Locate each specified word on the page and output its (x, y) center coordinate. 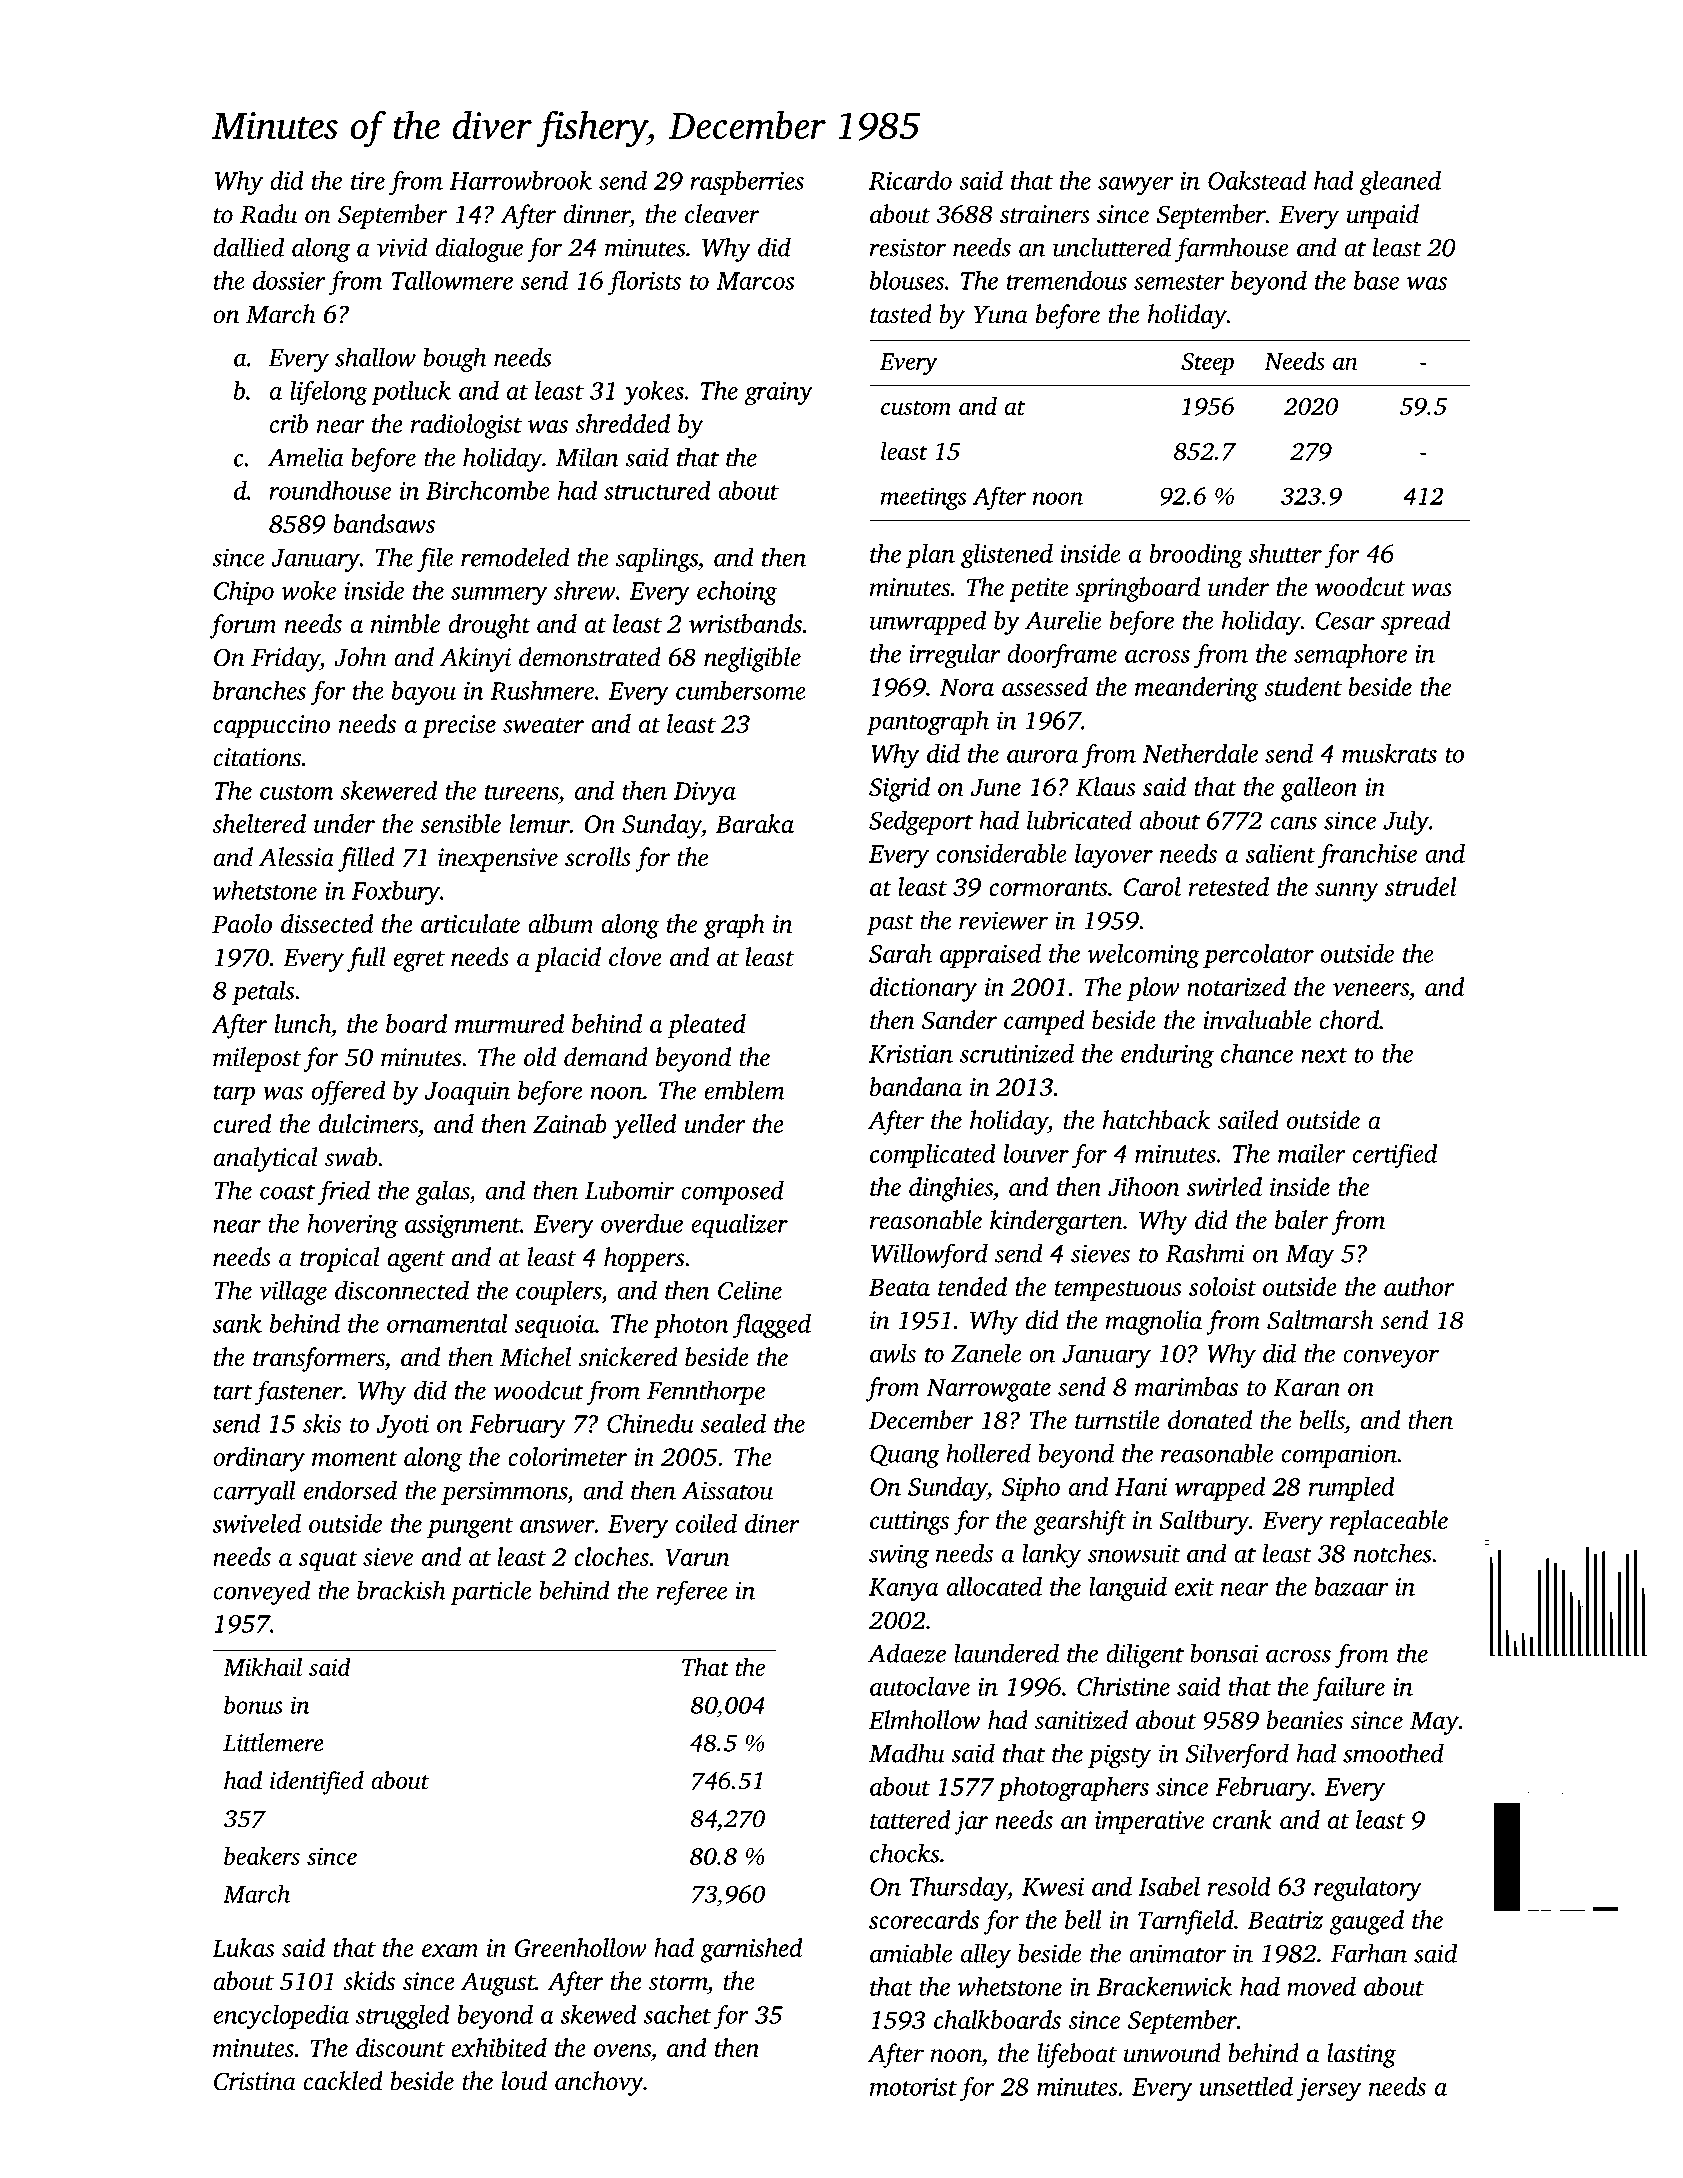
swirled (1224, 1186)
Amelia (305, 457)
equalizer (739, 1226)
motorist (913, 2087)
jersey (1329, 2089)
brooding (1196, 556)
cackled (343, 2081)
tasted (901, 314)
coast (287, 1192)
